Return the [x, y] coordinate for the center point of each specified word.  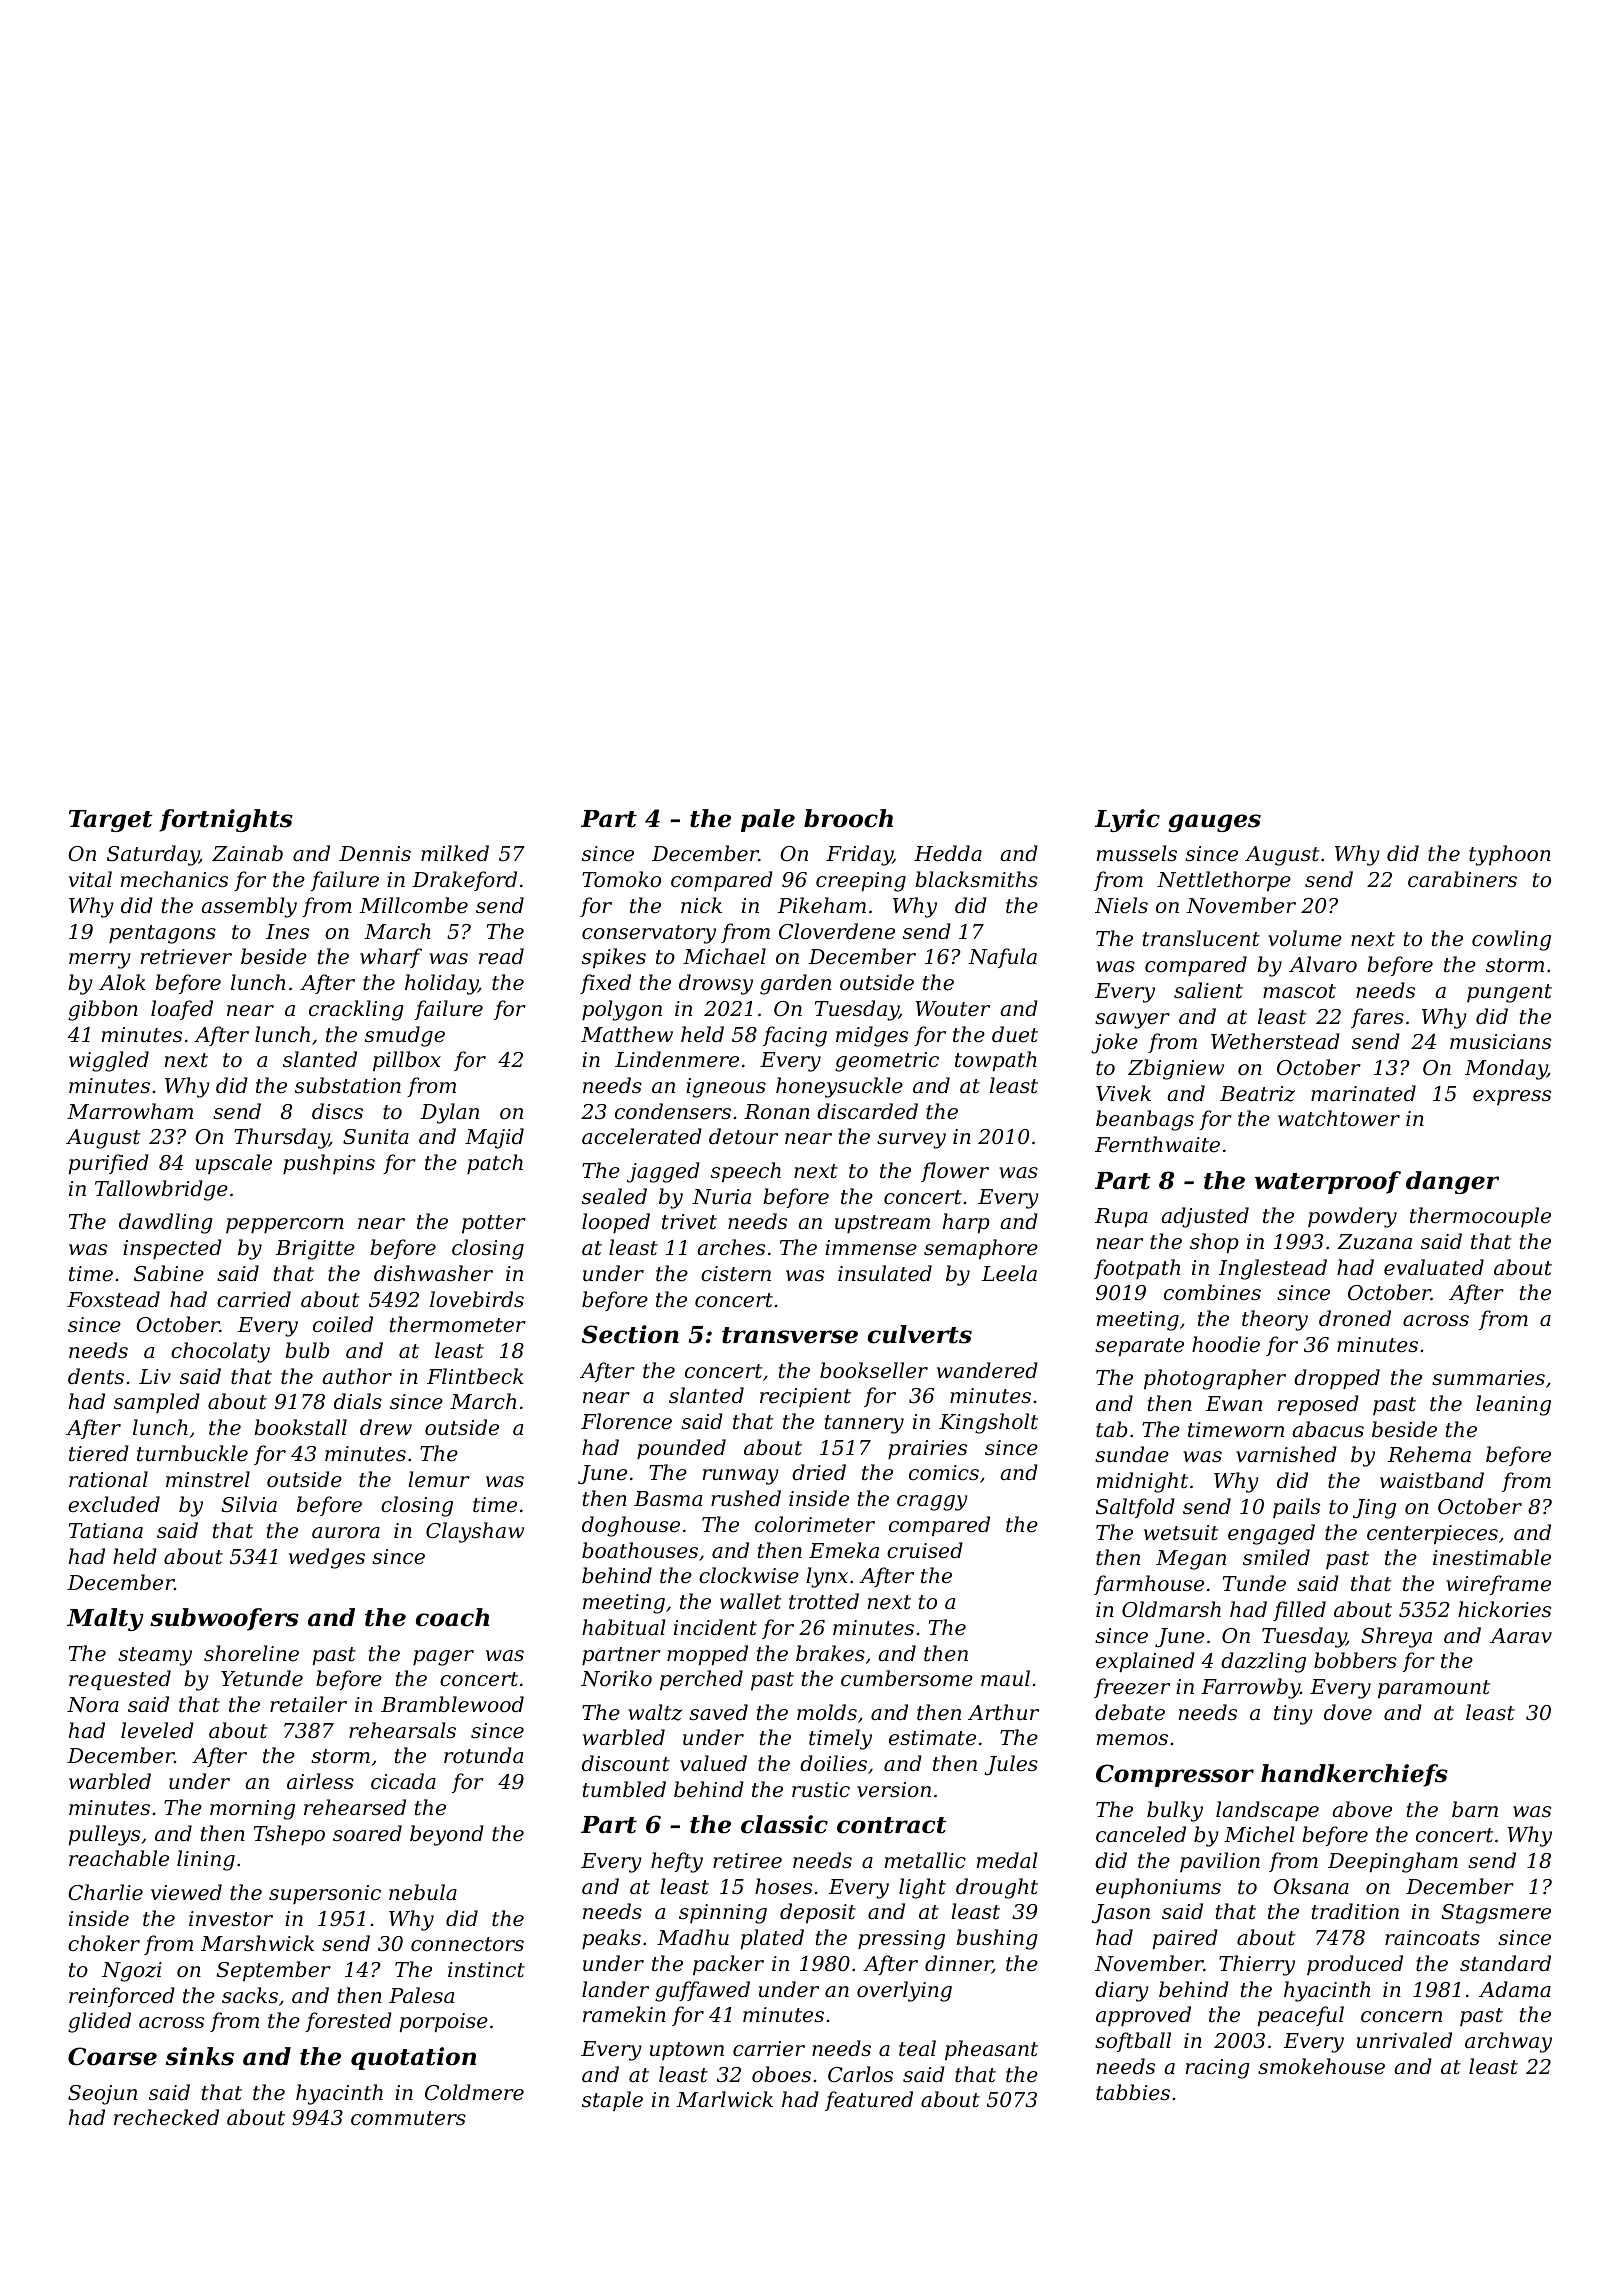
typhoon [1510, 855]
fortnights [226, 820]
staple [612, 2101]
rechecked [166, 2117]
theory [1275, 1320]
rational [108, 1479]
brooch [848, 818]
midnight [1142, 1482]
